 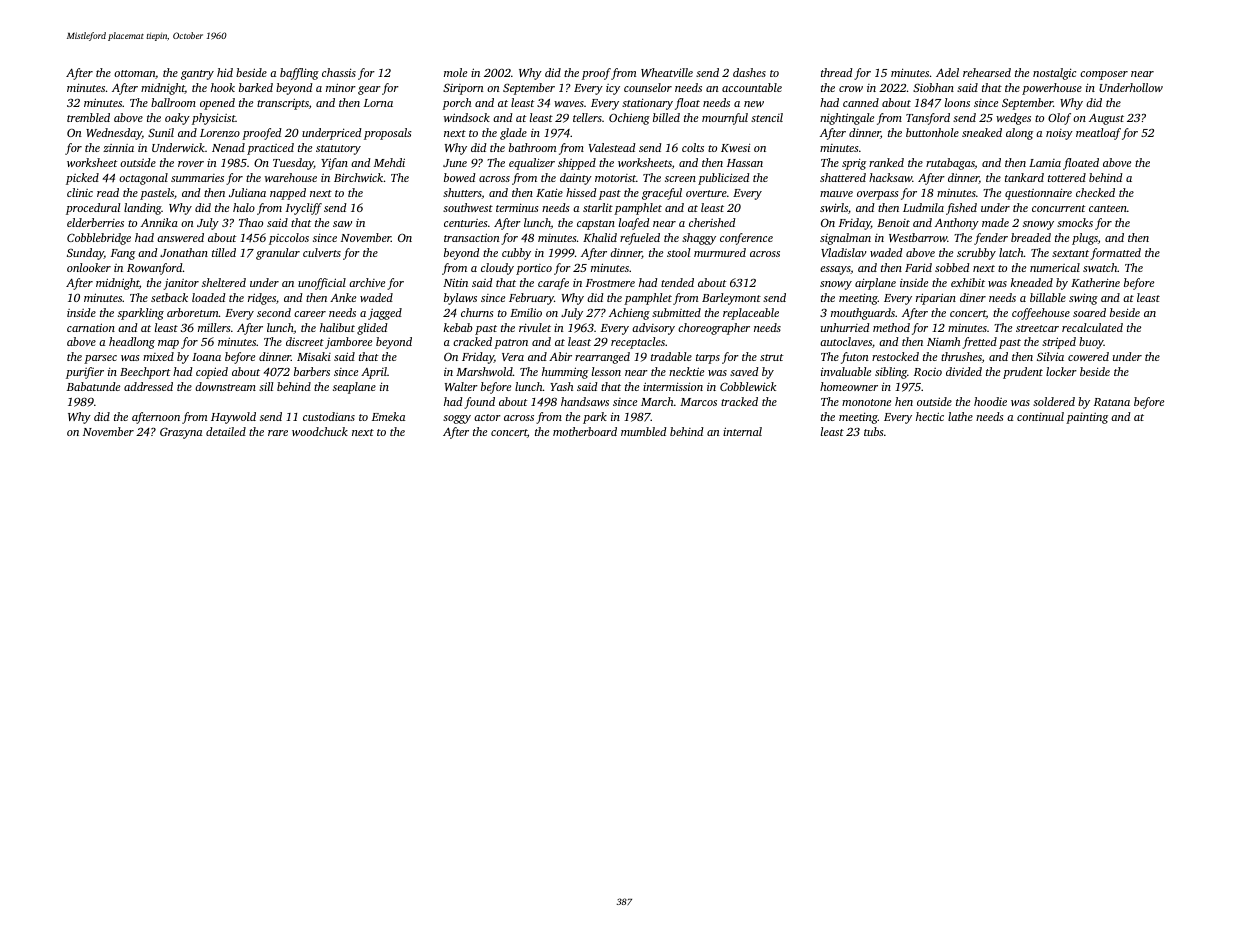 What do you see at coordinates (314, 356) in the screenshot?
I see `Misaki` at bounding box center [314, 356].
